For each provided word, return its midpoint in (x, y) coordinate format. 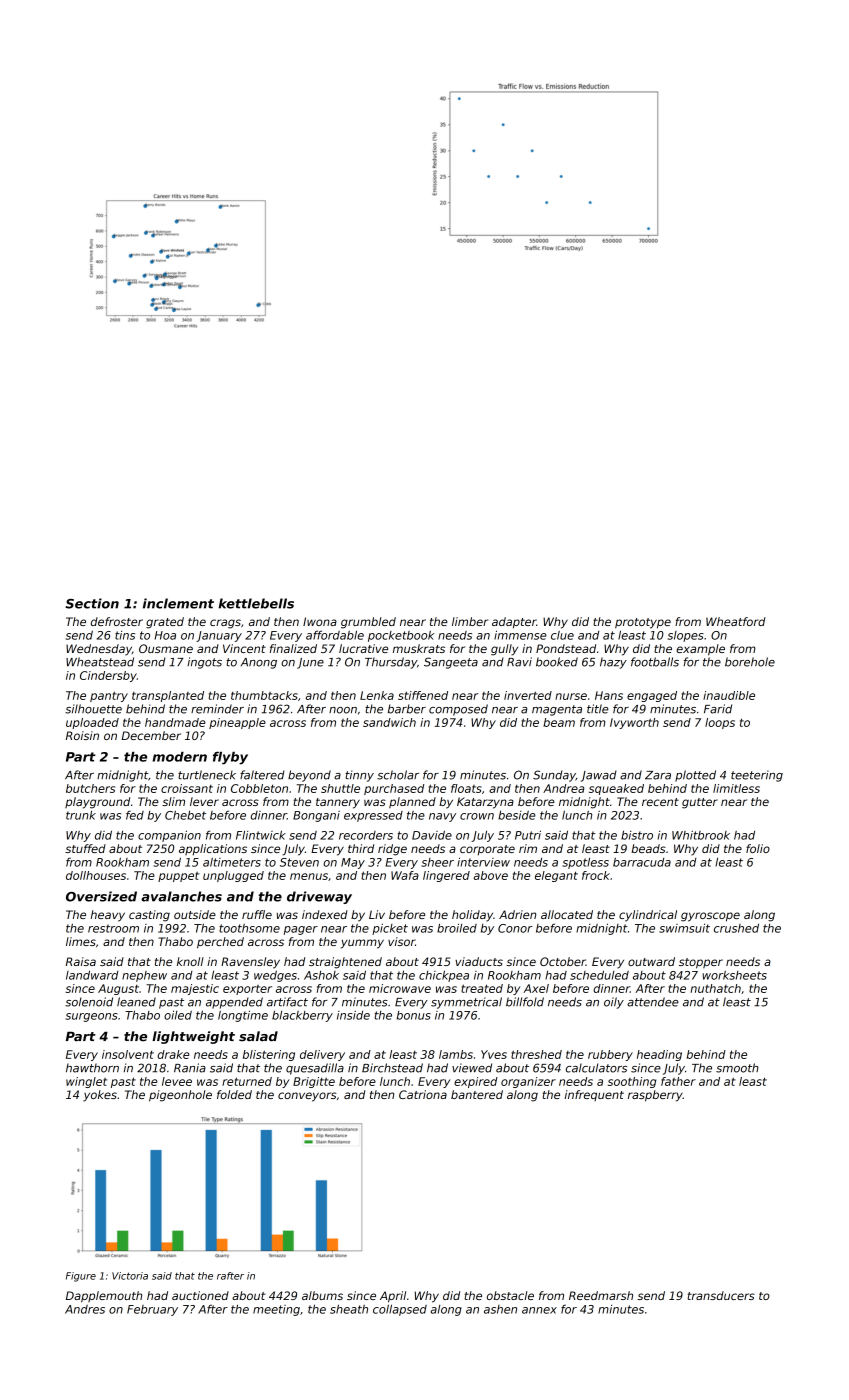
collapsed (400, 1310)
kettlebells (256, 603)
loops (720, 723)
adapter (514, 623)
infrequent (594, 1095)
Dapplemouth (104, 1297)
